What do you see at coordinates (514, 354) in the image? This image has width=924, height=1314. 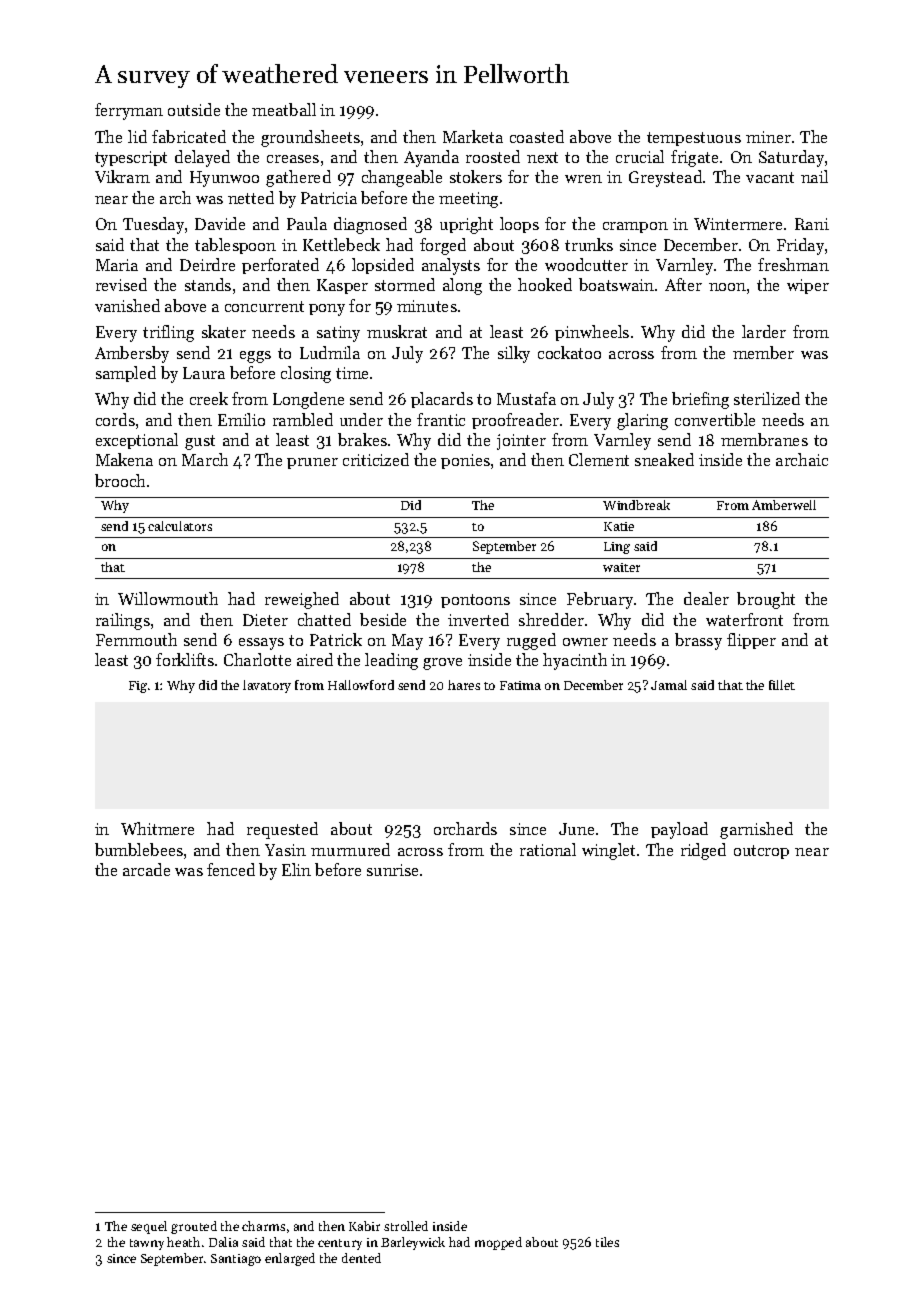 I see `silky` at bounding box center [514, 354].
